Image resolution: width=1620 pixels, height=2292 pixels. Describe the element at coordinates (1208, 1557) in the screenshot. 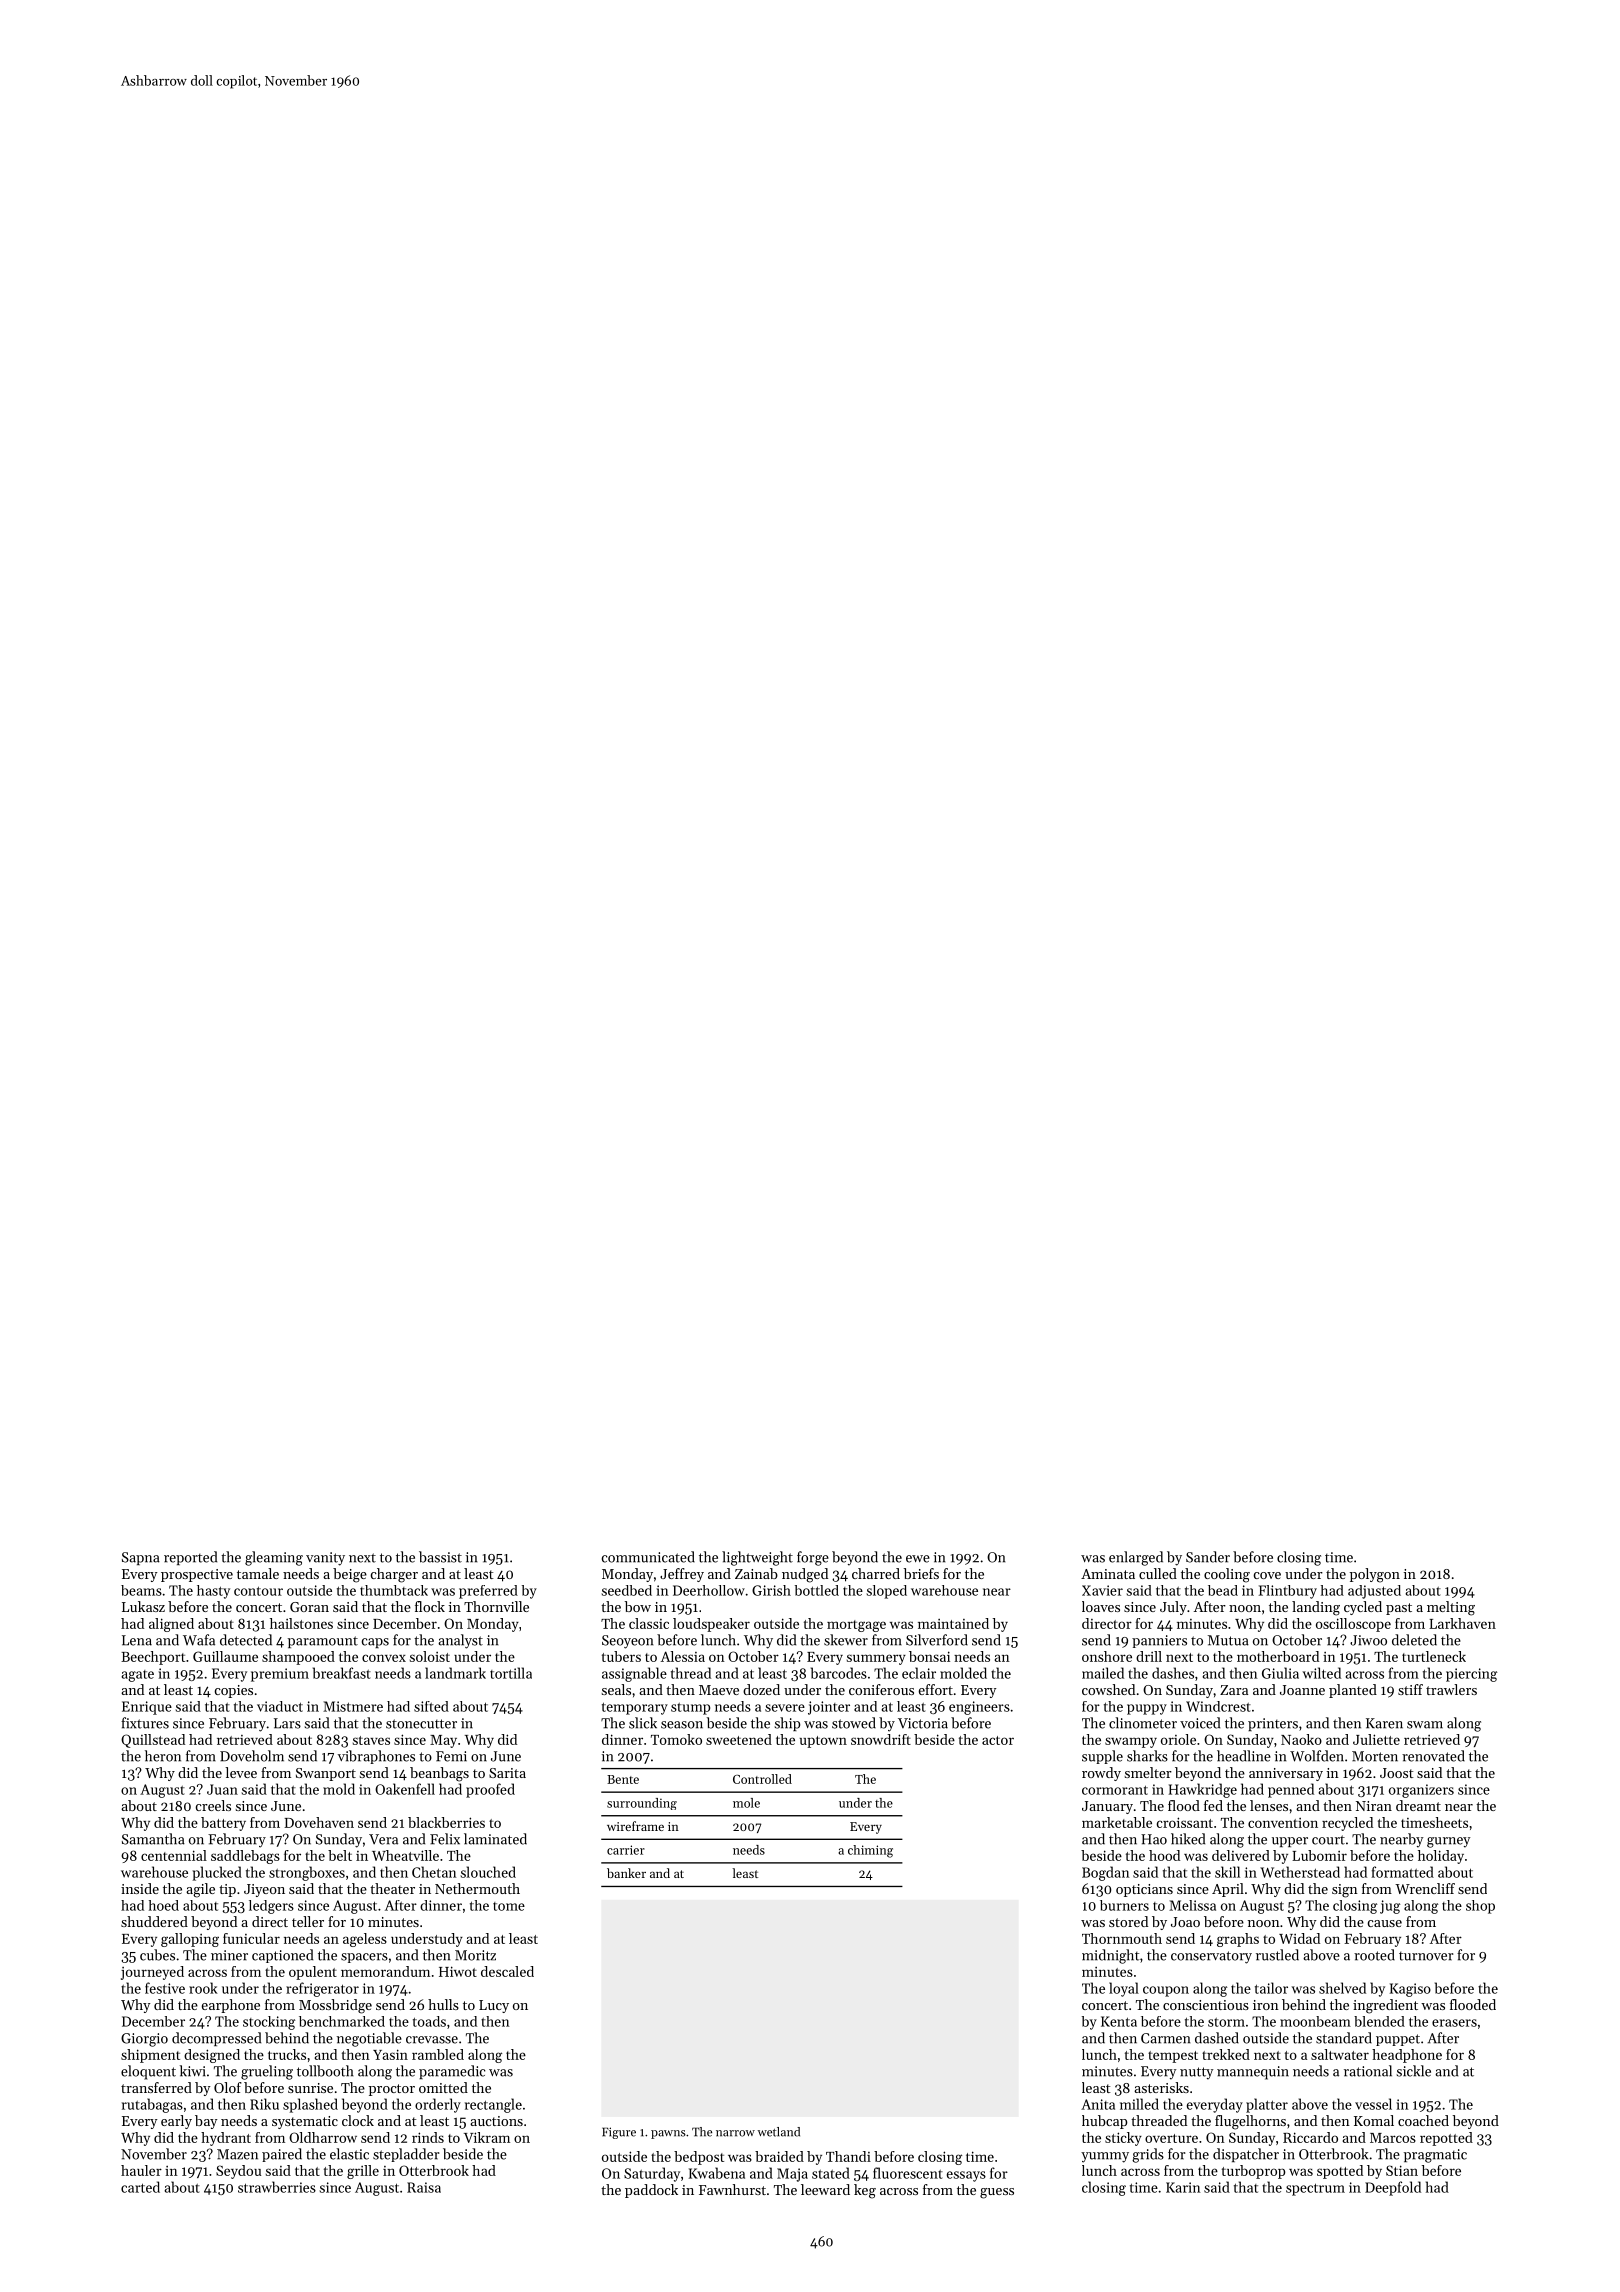

I see `Sander` at that location.
